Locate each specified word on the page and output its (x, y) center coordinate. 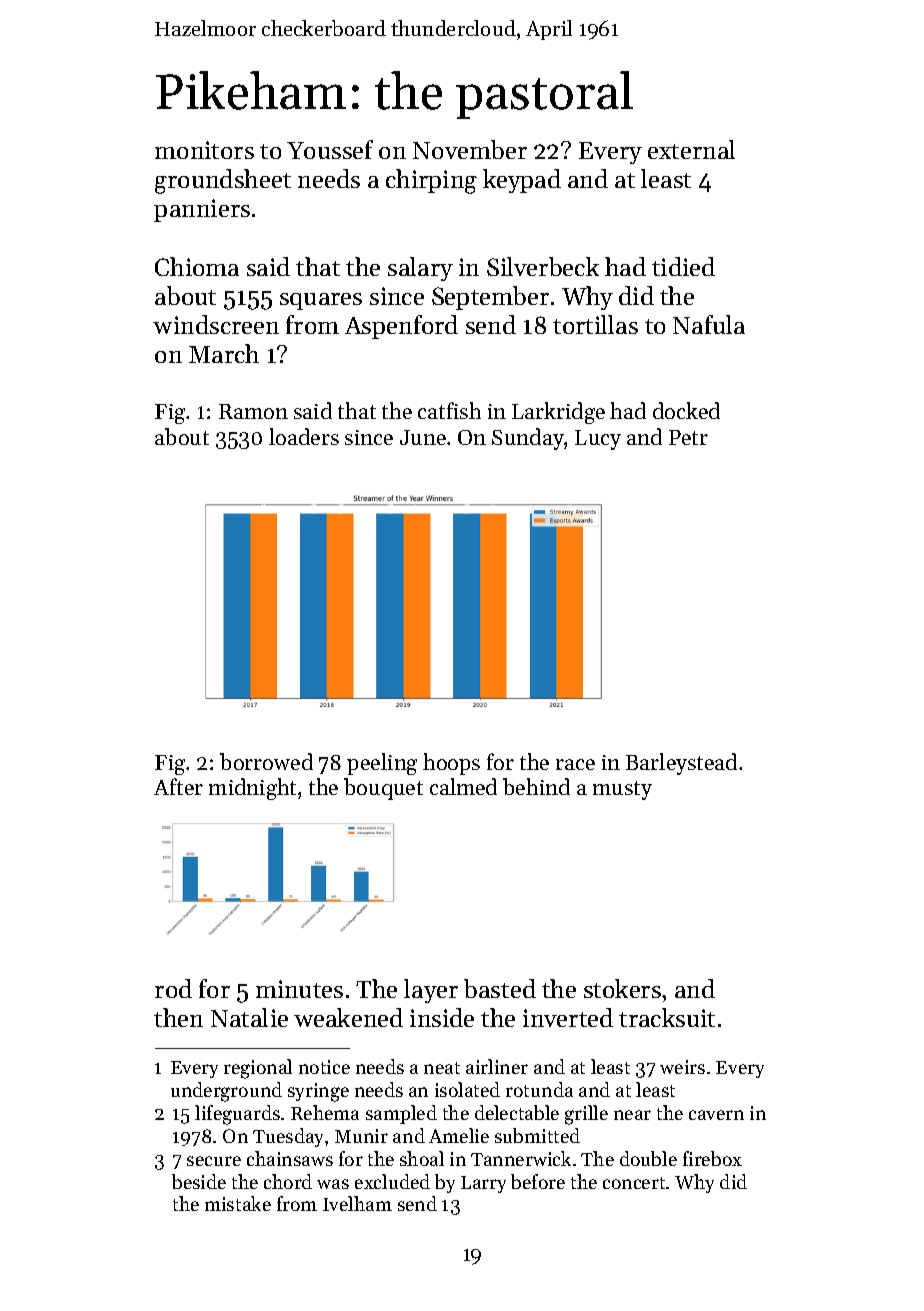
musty (622, 790)
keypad (522, 181)
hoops (451, 764)
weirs (682, 1067)
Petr (688, 437)
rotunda (539, 1089)
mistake (238, 1203)
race (575, 764)
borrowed (266, 761)
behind (536, 786)
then (178, 1017)
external (691, 149)
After (178, 786)
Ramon (253, 411)
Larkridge (558, 413)
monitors (204, 150)
